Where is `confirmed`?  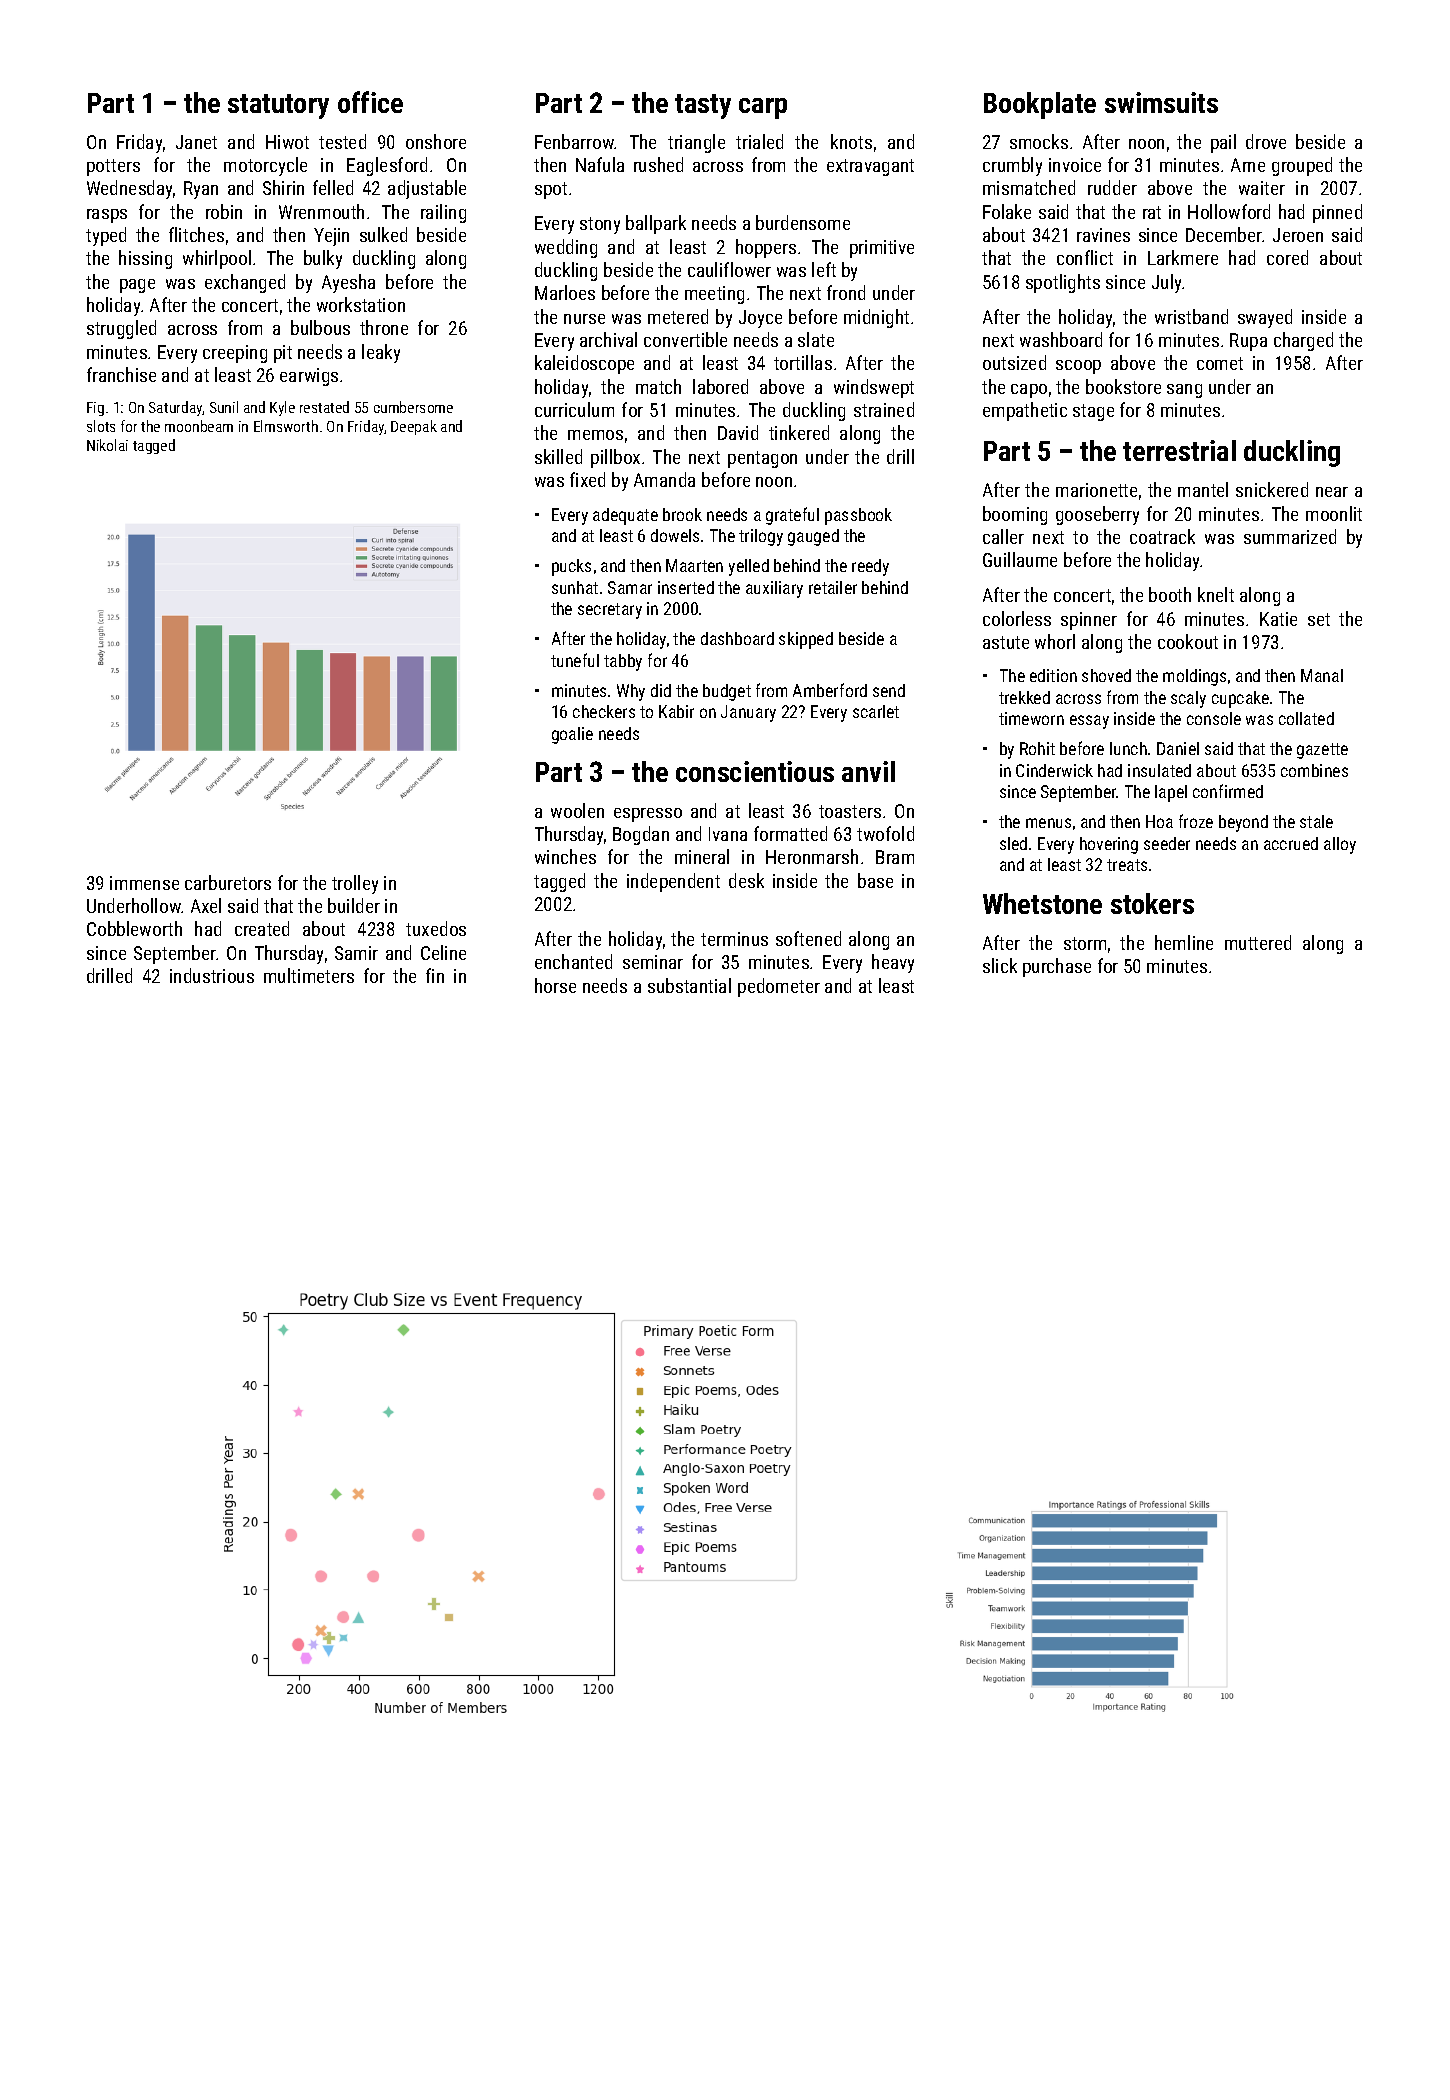
confirmed is located at coordinates (1228, 791).
